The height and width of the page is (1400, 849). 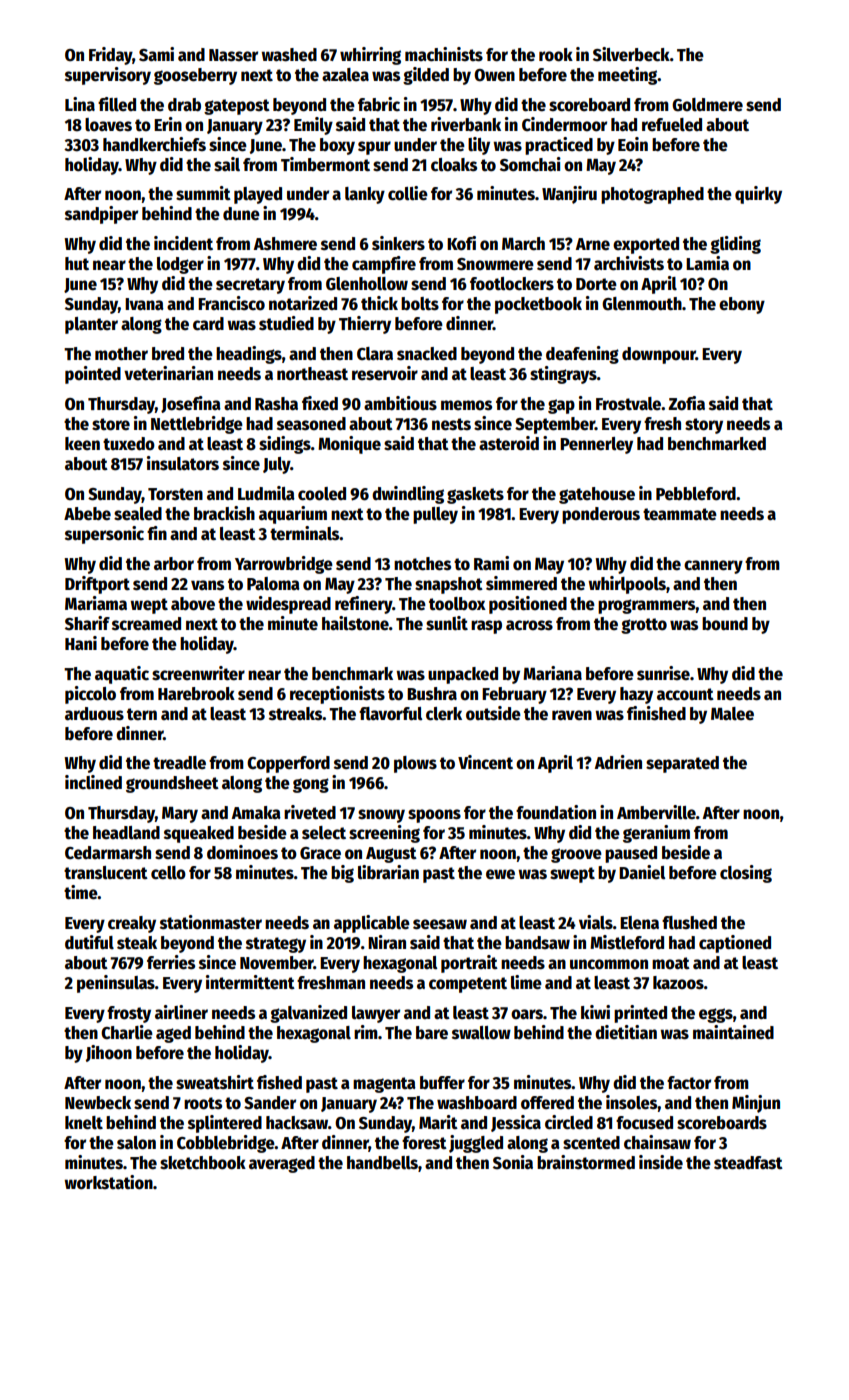 What do you see at coordinates (601, 515) in the page?
I see `ponderous` at bounding box center [601, 515].
